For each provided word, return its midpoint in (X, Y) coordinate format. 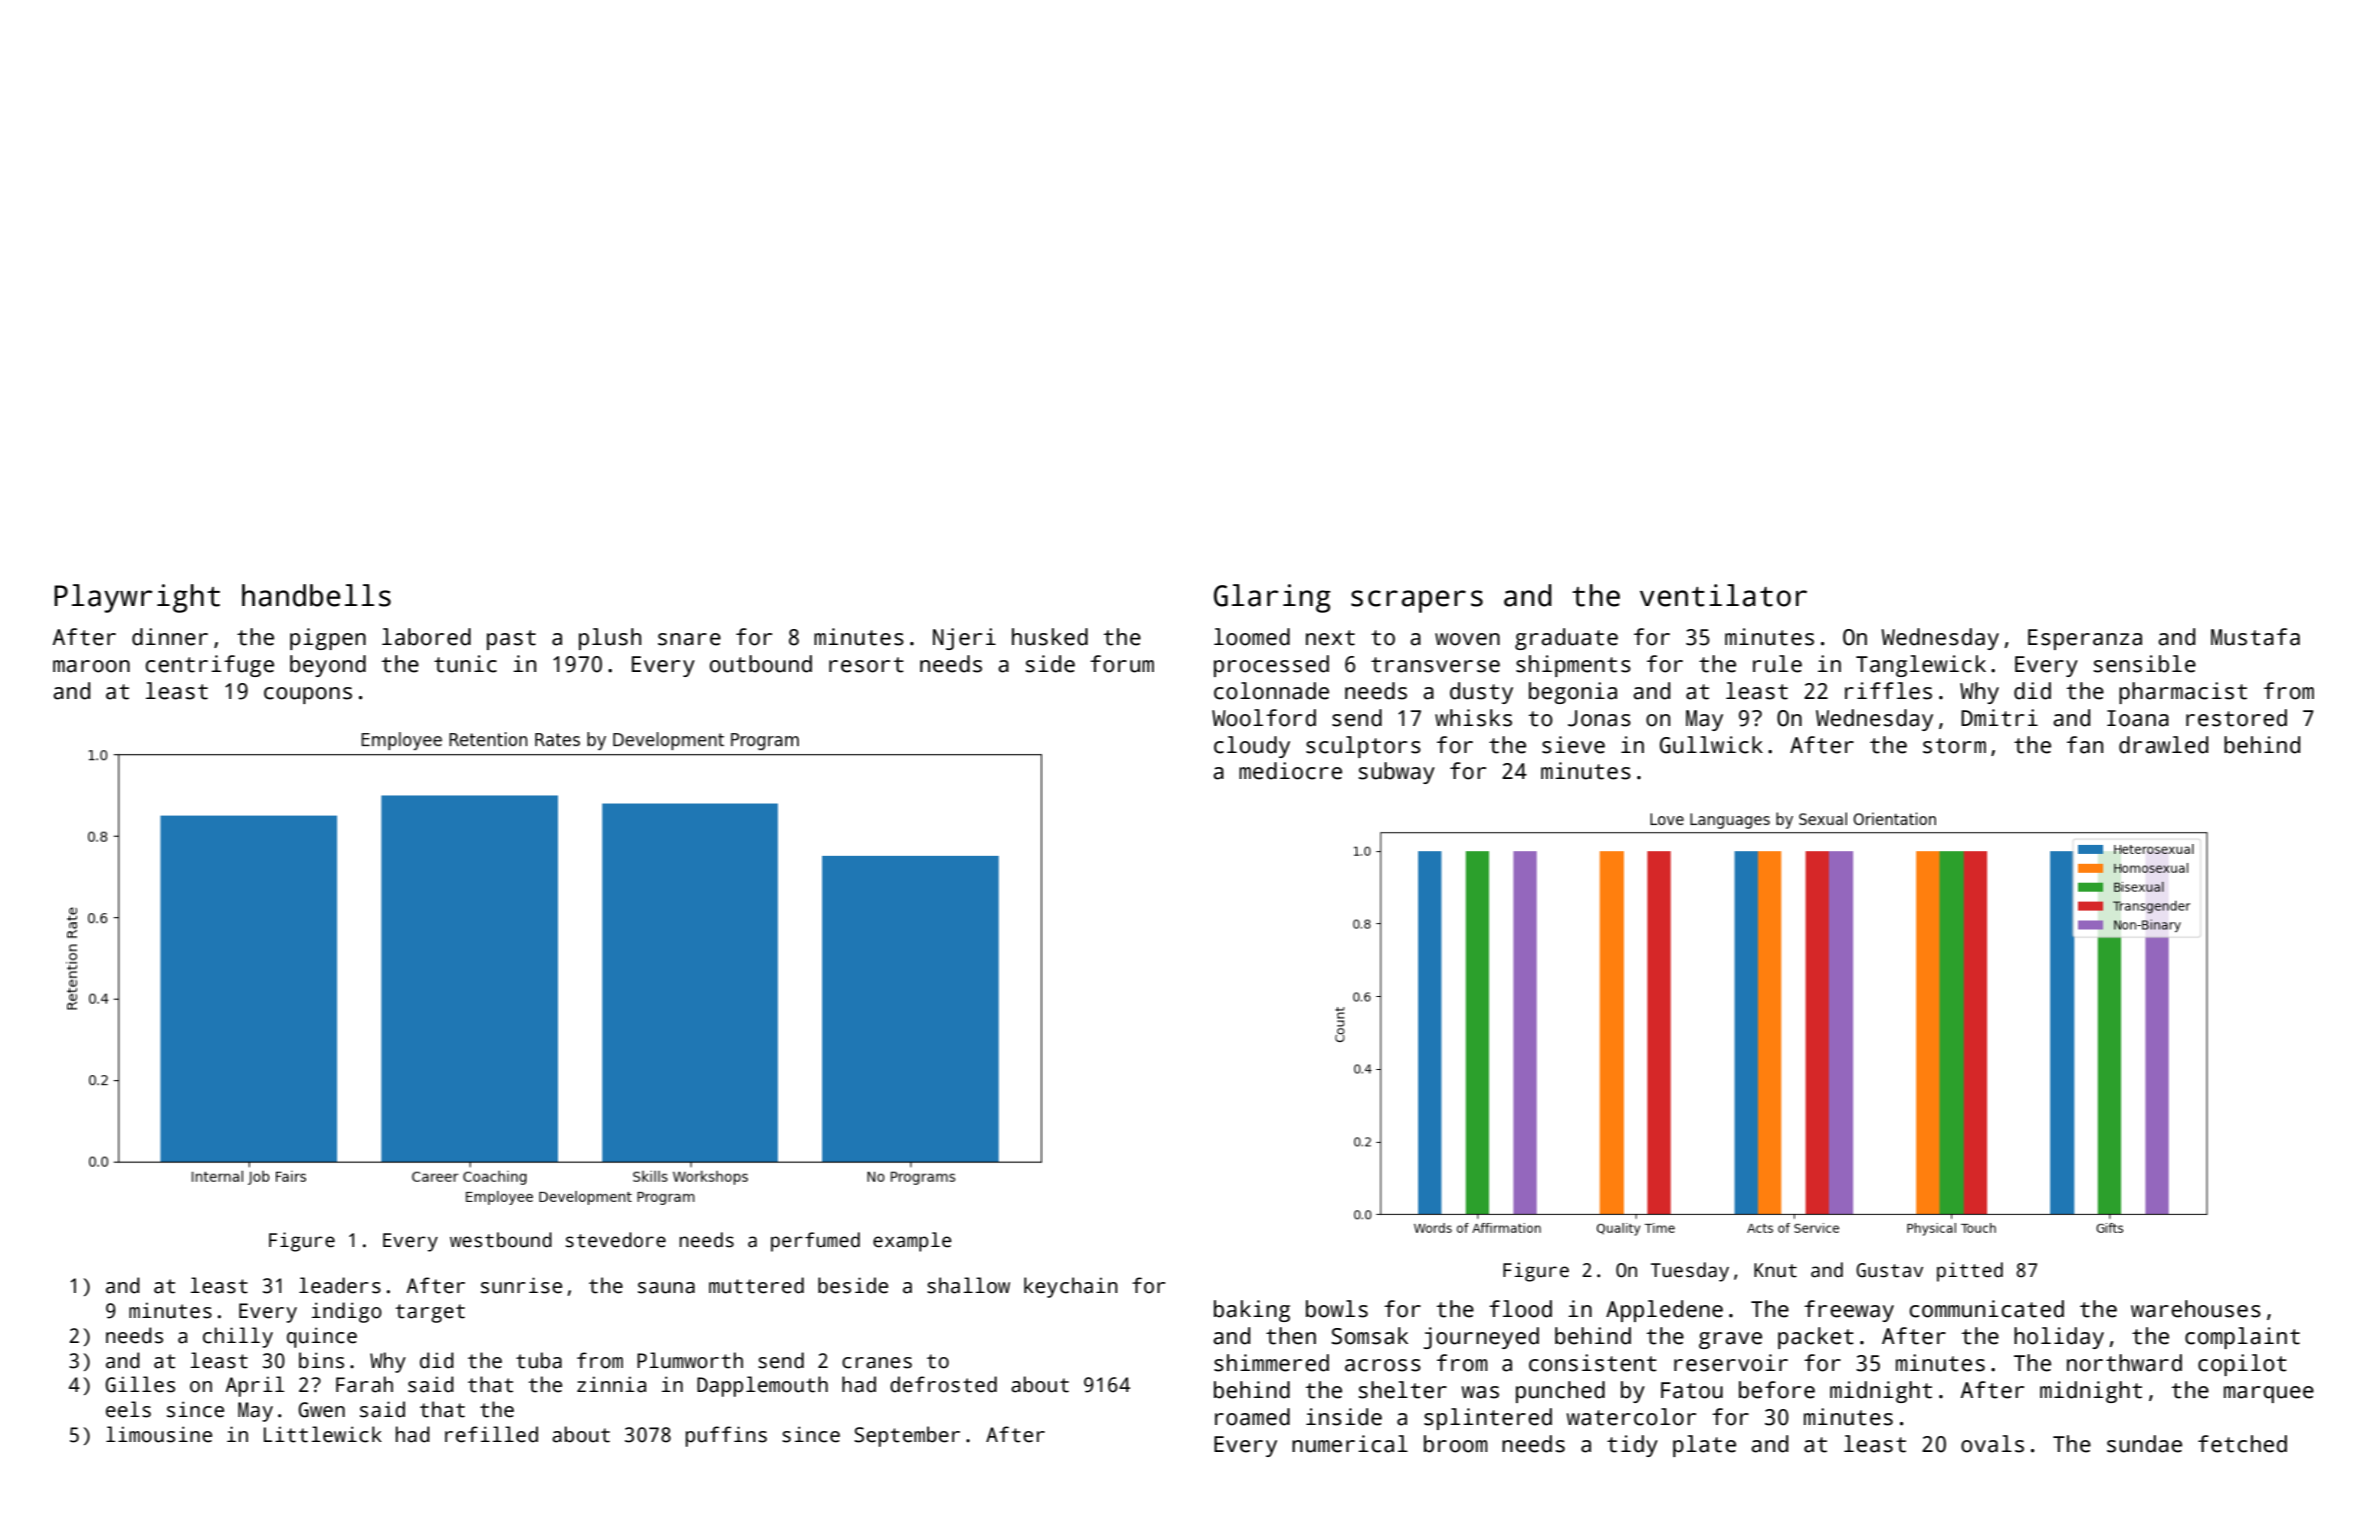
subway (1396, 773)
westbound (501, 1240)
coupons (308, 695)
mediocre (1290, 771)
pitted (1970, 1272)
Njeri (964, 639)
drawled (2163, 745)
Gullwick (1711, 745)
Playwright (137, 598)
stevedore (616, 1240)
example (912, 1242)
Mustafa (2255, 637)
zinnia (611, 1384)
